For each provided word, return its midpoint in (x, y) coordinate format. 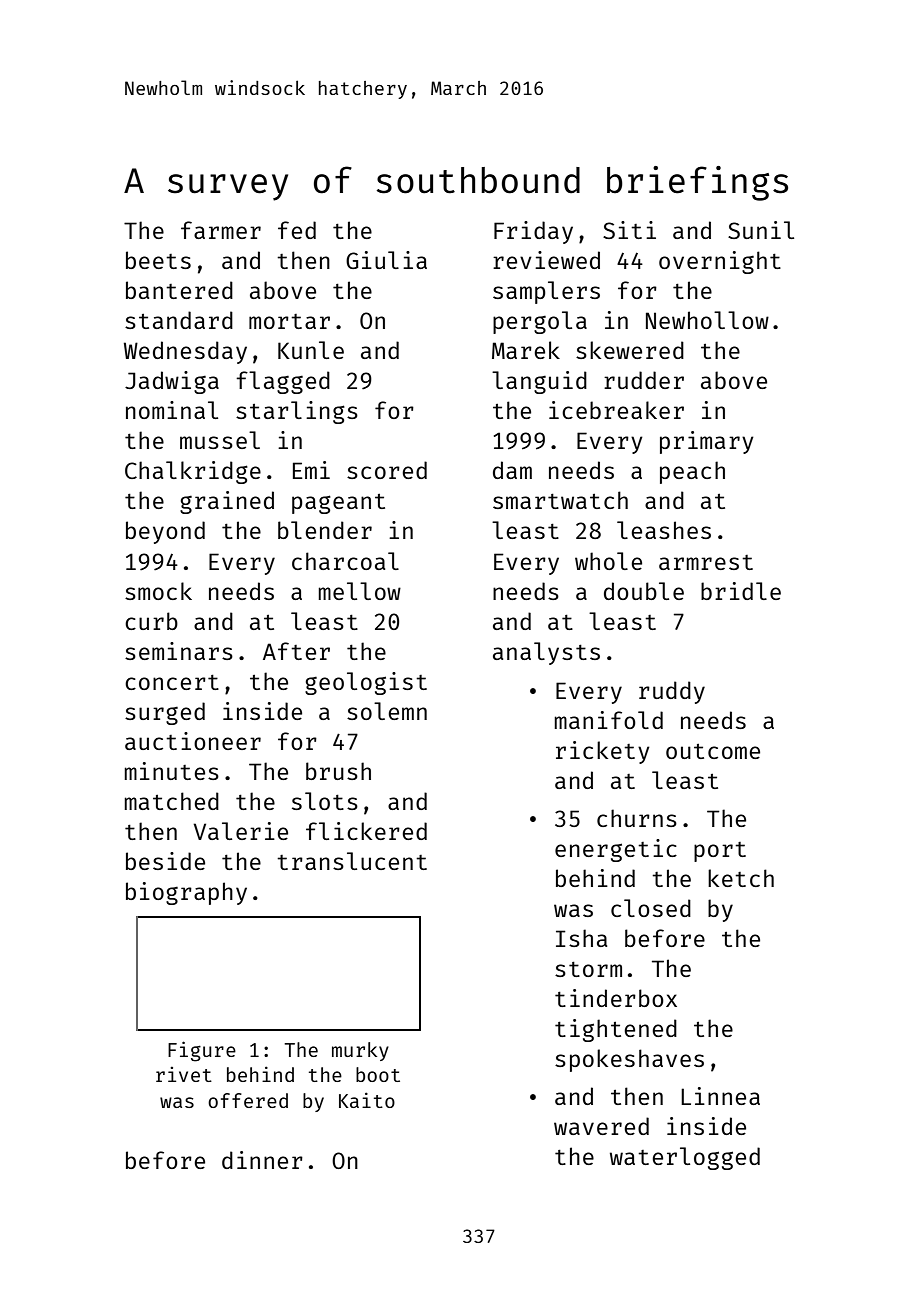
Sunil (761, 230)
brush (338, 771)
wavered (601, 1126)
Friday (533, 232)
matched (172, 801)
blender (325, 530)
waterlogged (685, 1158)
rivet (184, 1074)
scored (387, 470)
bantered (179, 290)
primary (707, 442)
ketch (741, 878)
